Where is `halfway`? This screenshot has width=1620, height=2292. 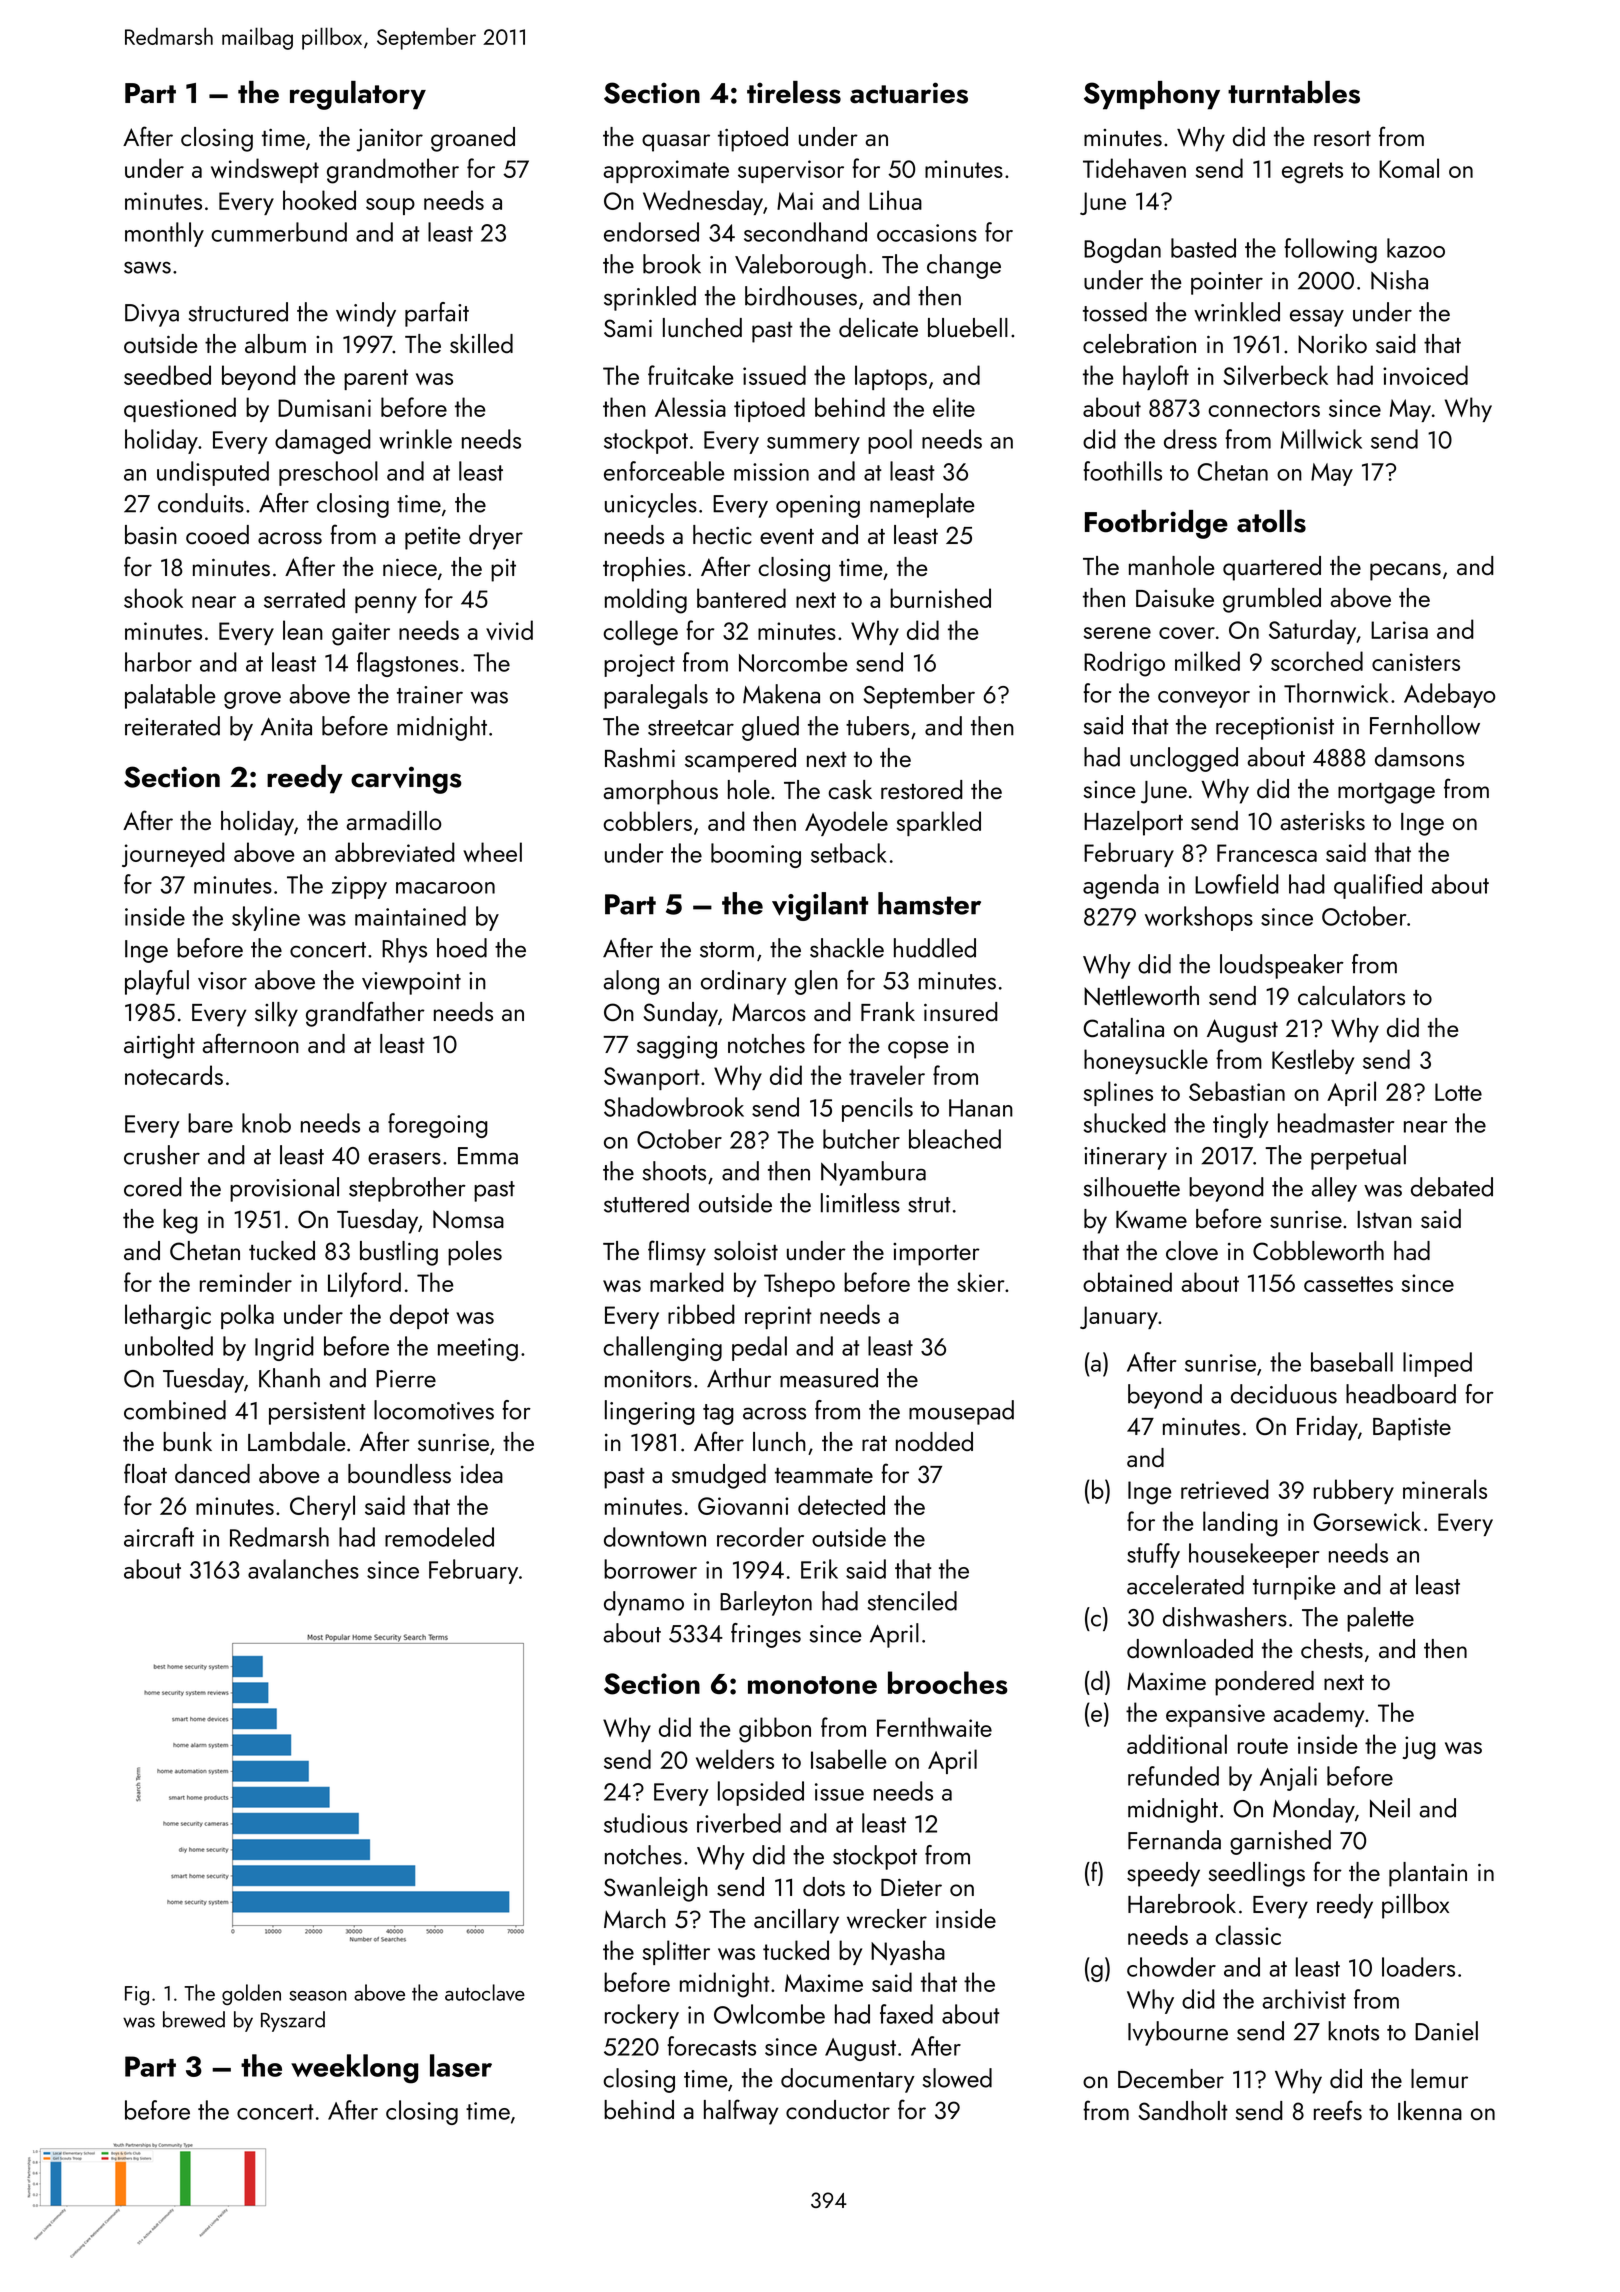
halfway is located at coordinates (741, 2112).
